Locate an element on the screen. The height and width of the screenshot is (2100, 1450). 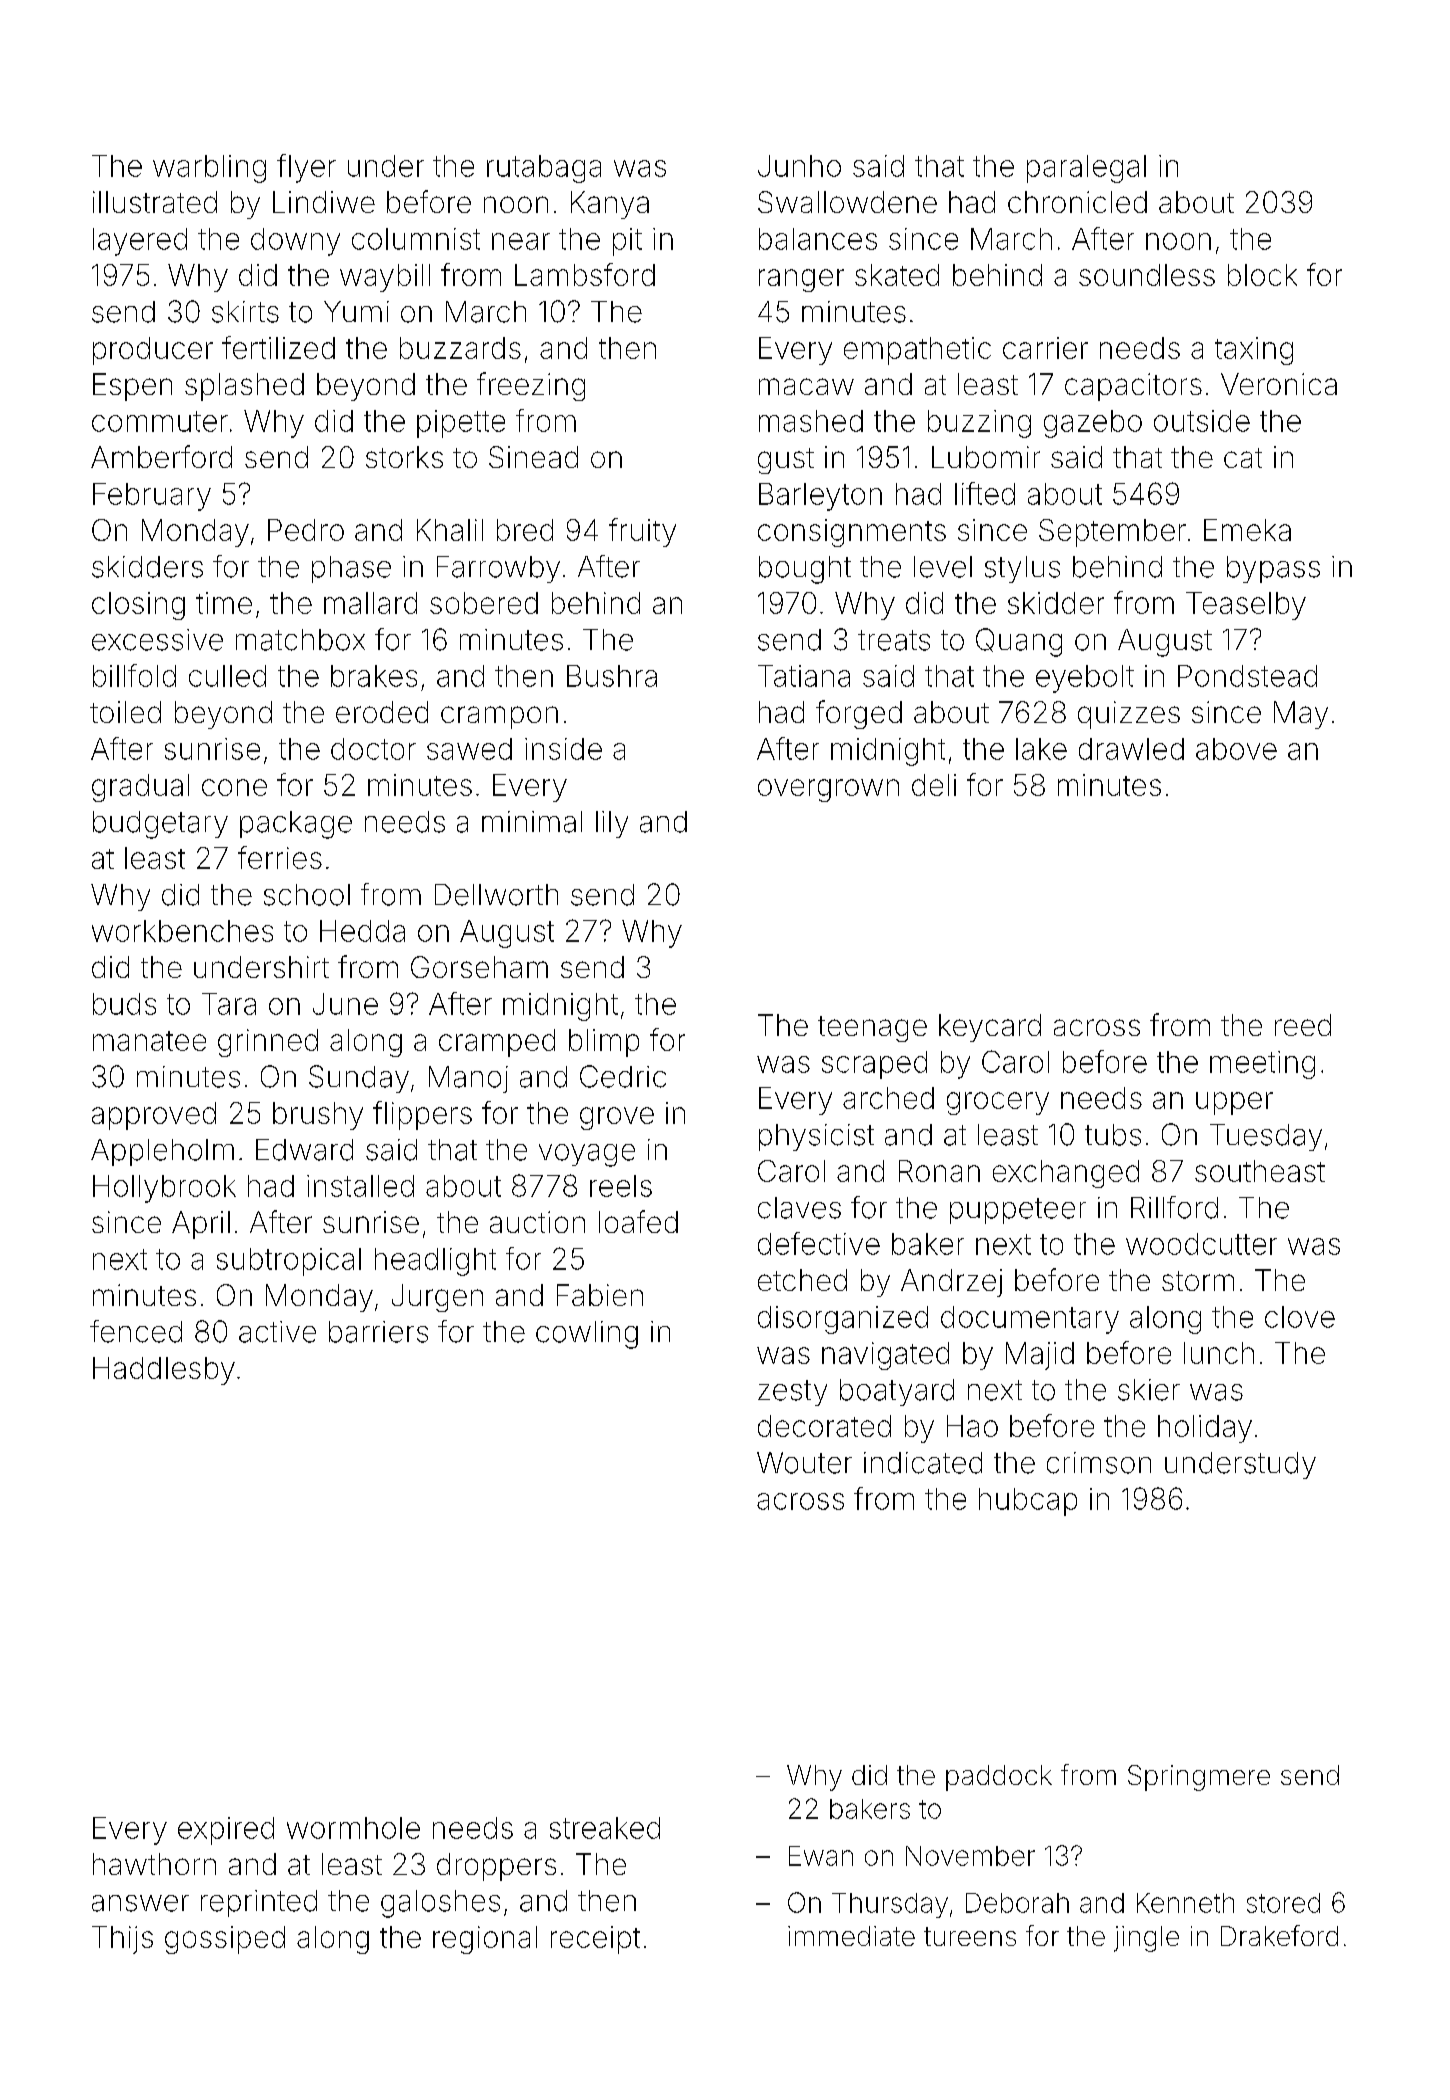
lily is located at coordinates (612, 824).
